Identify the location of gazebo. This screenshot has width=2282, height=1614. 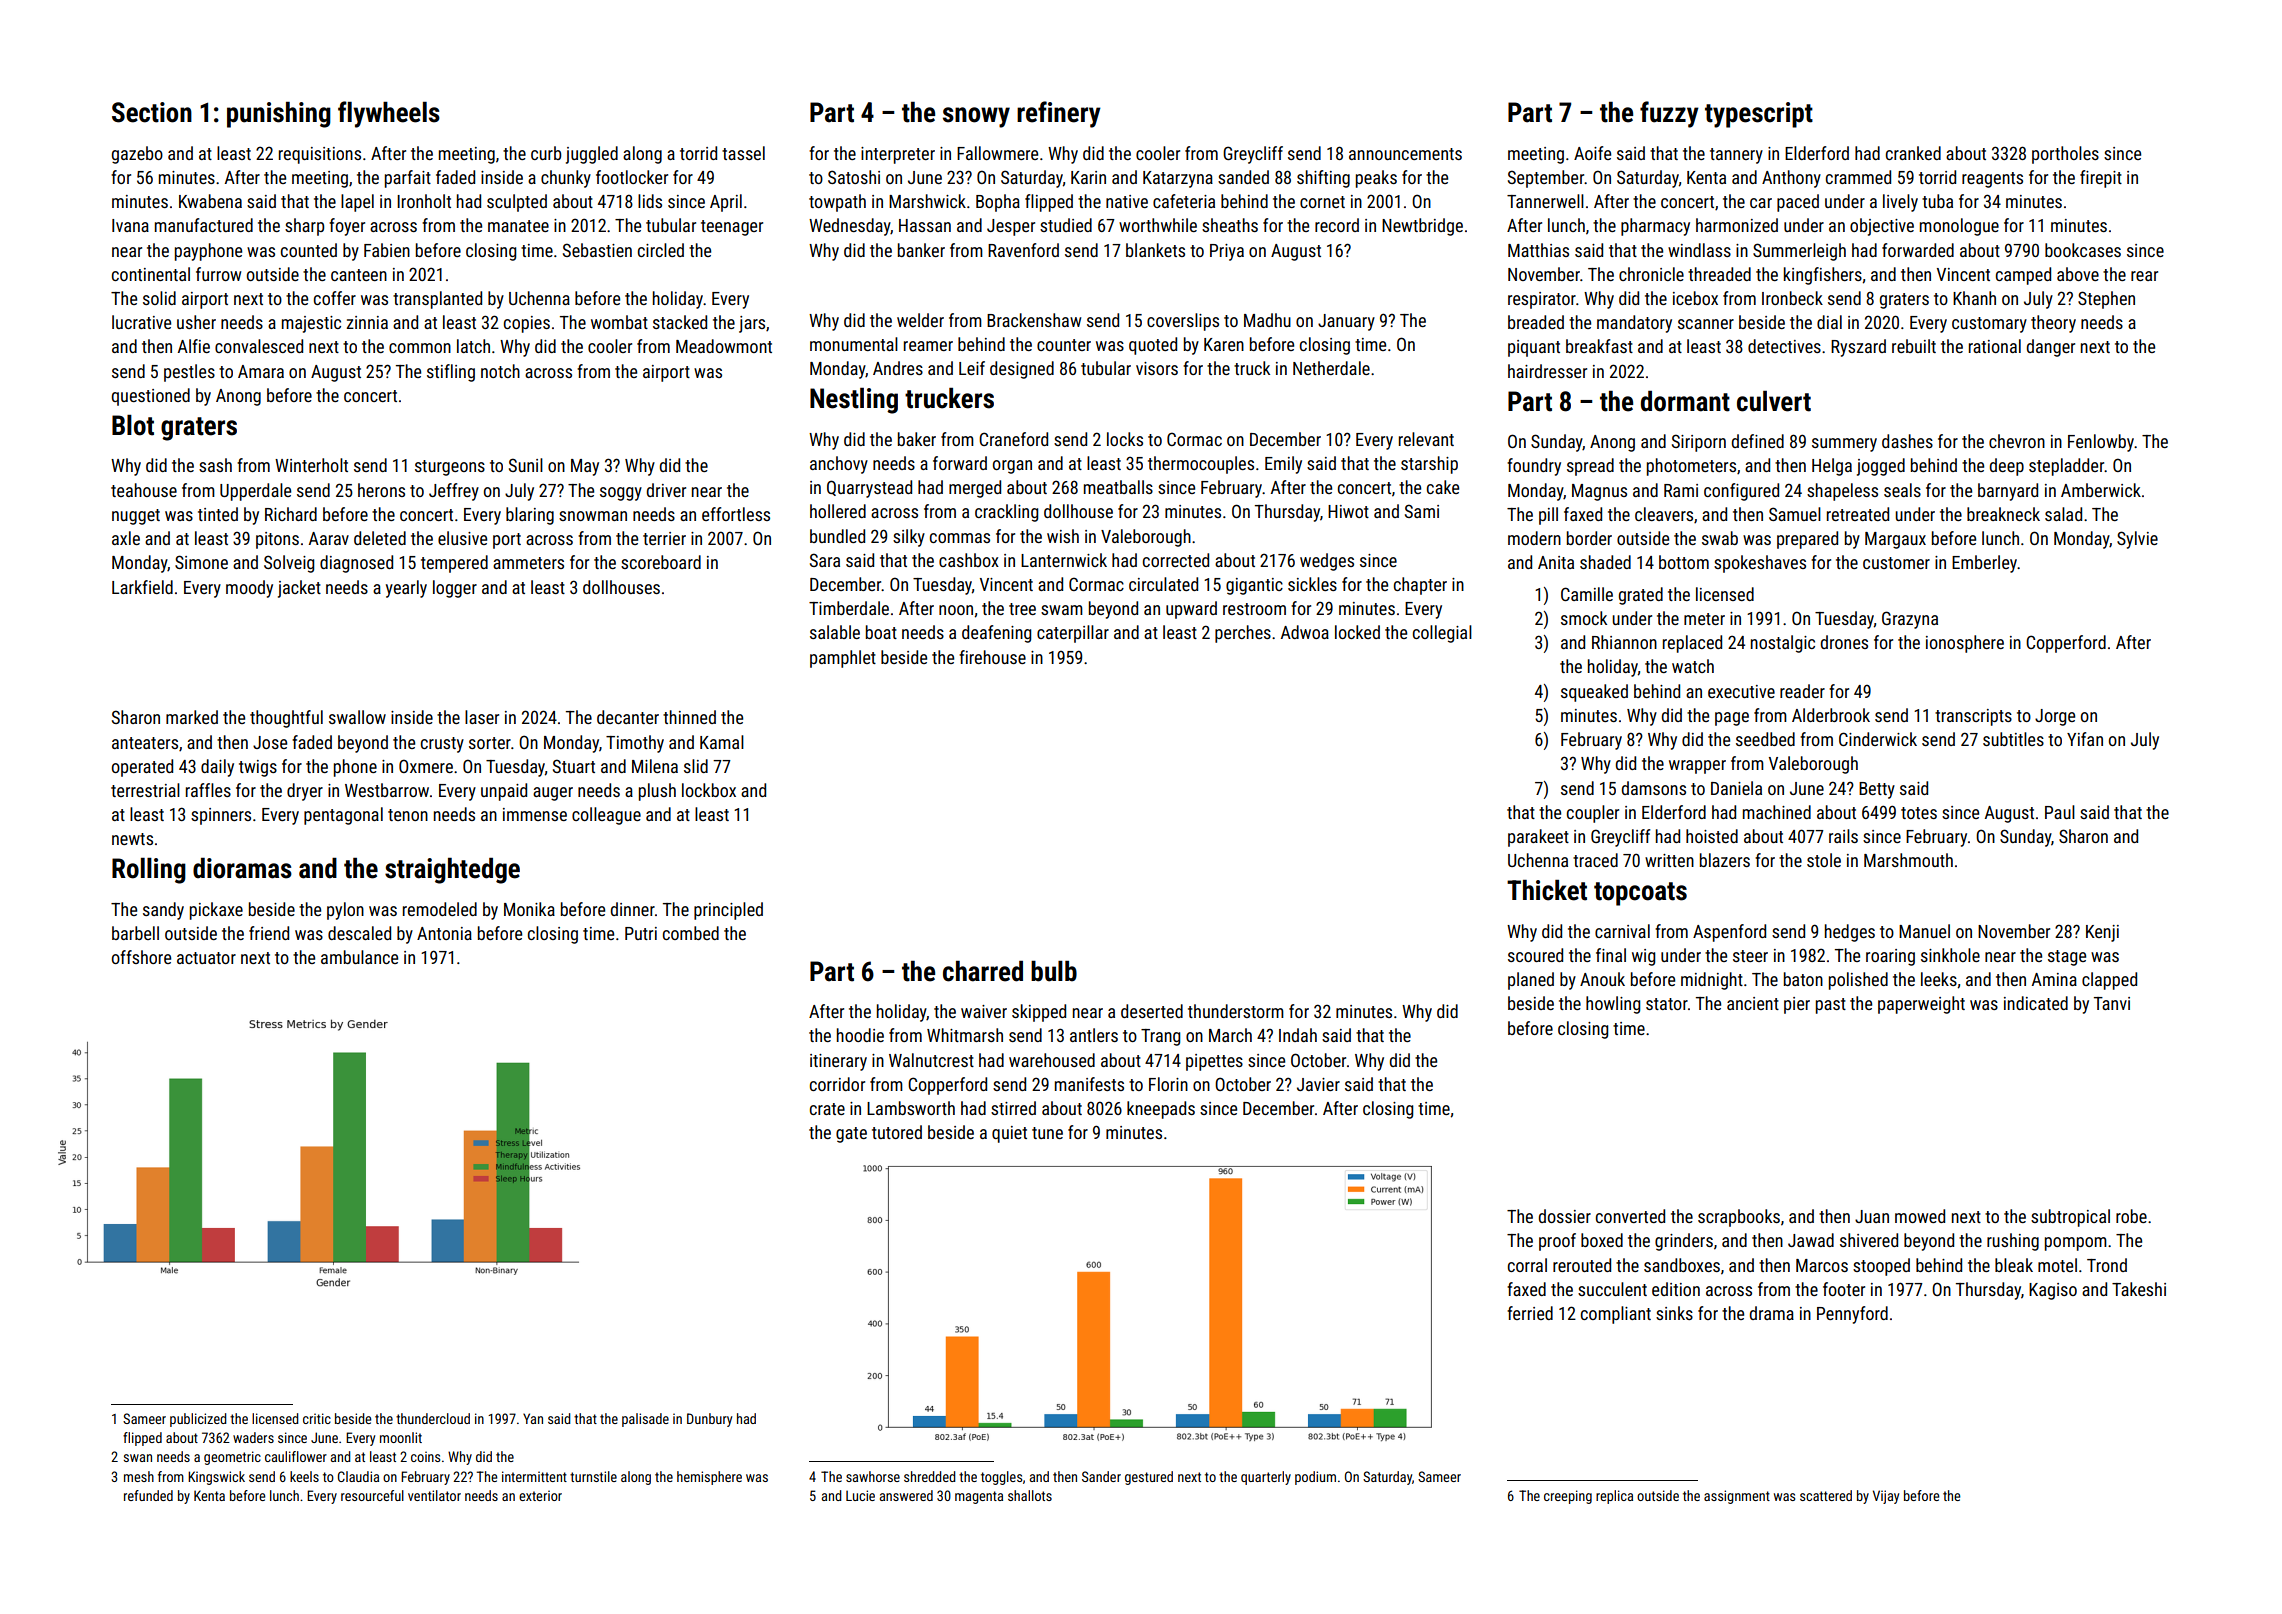
(137, 155).
